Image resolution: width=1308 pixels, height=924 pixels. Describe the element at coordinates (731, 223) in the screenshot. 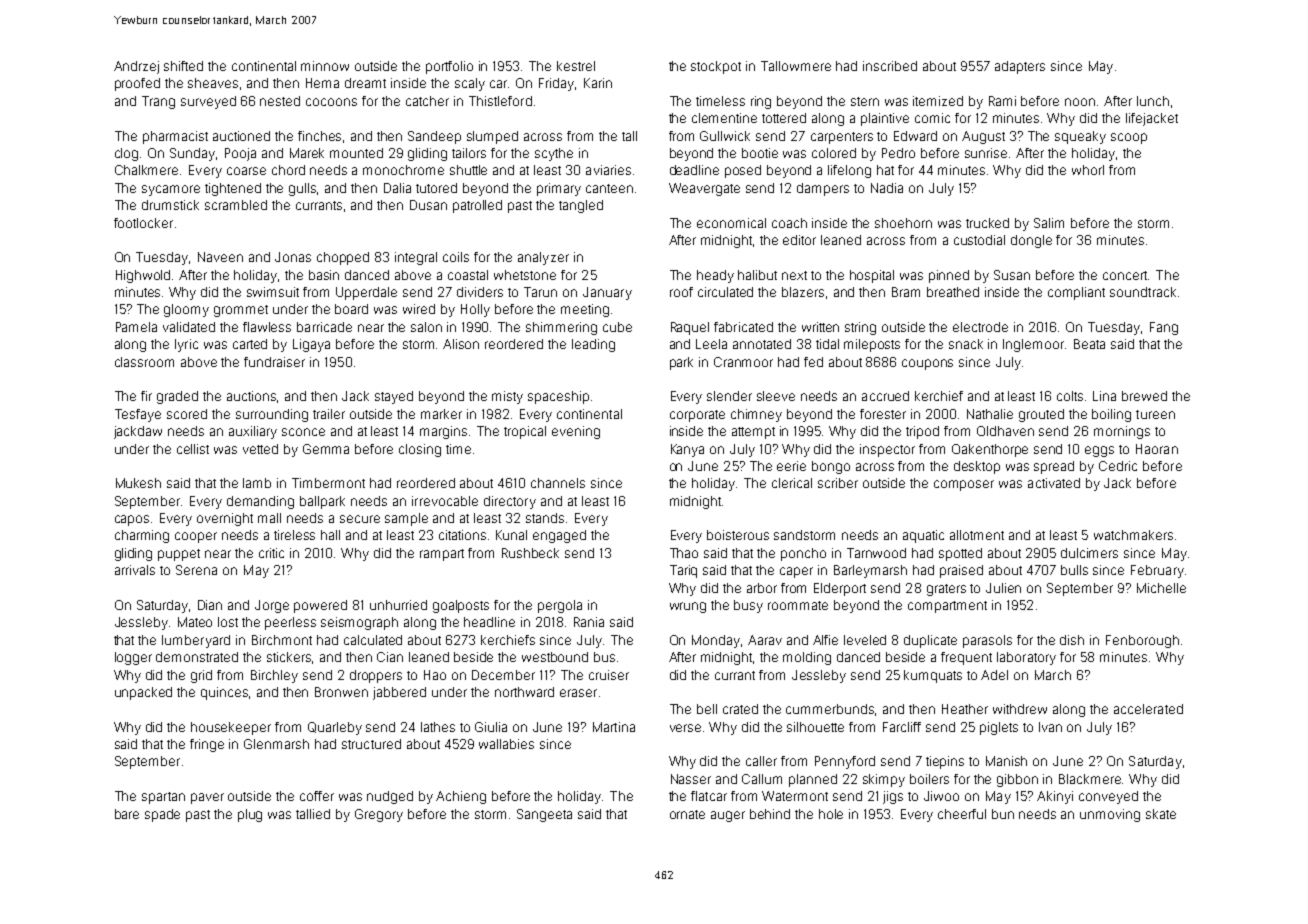

I see `economical` at that location.
